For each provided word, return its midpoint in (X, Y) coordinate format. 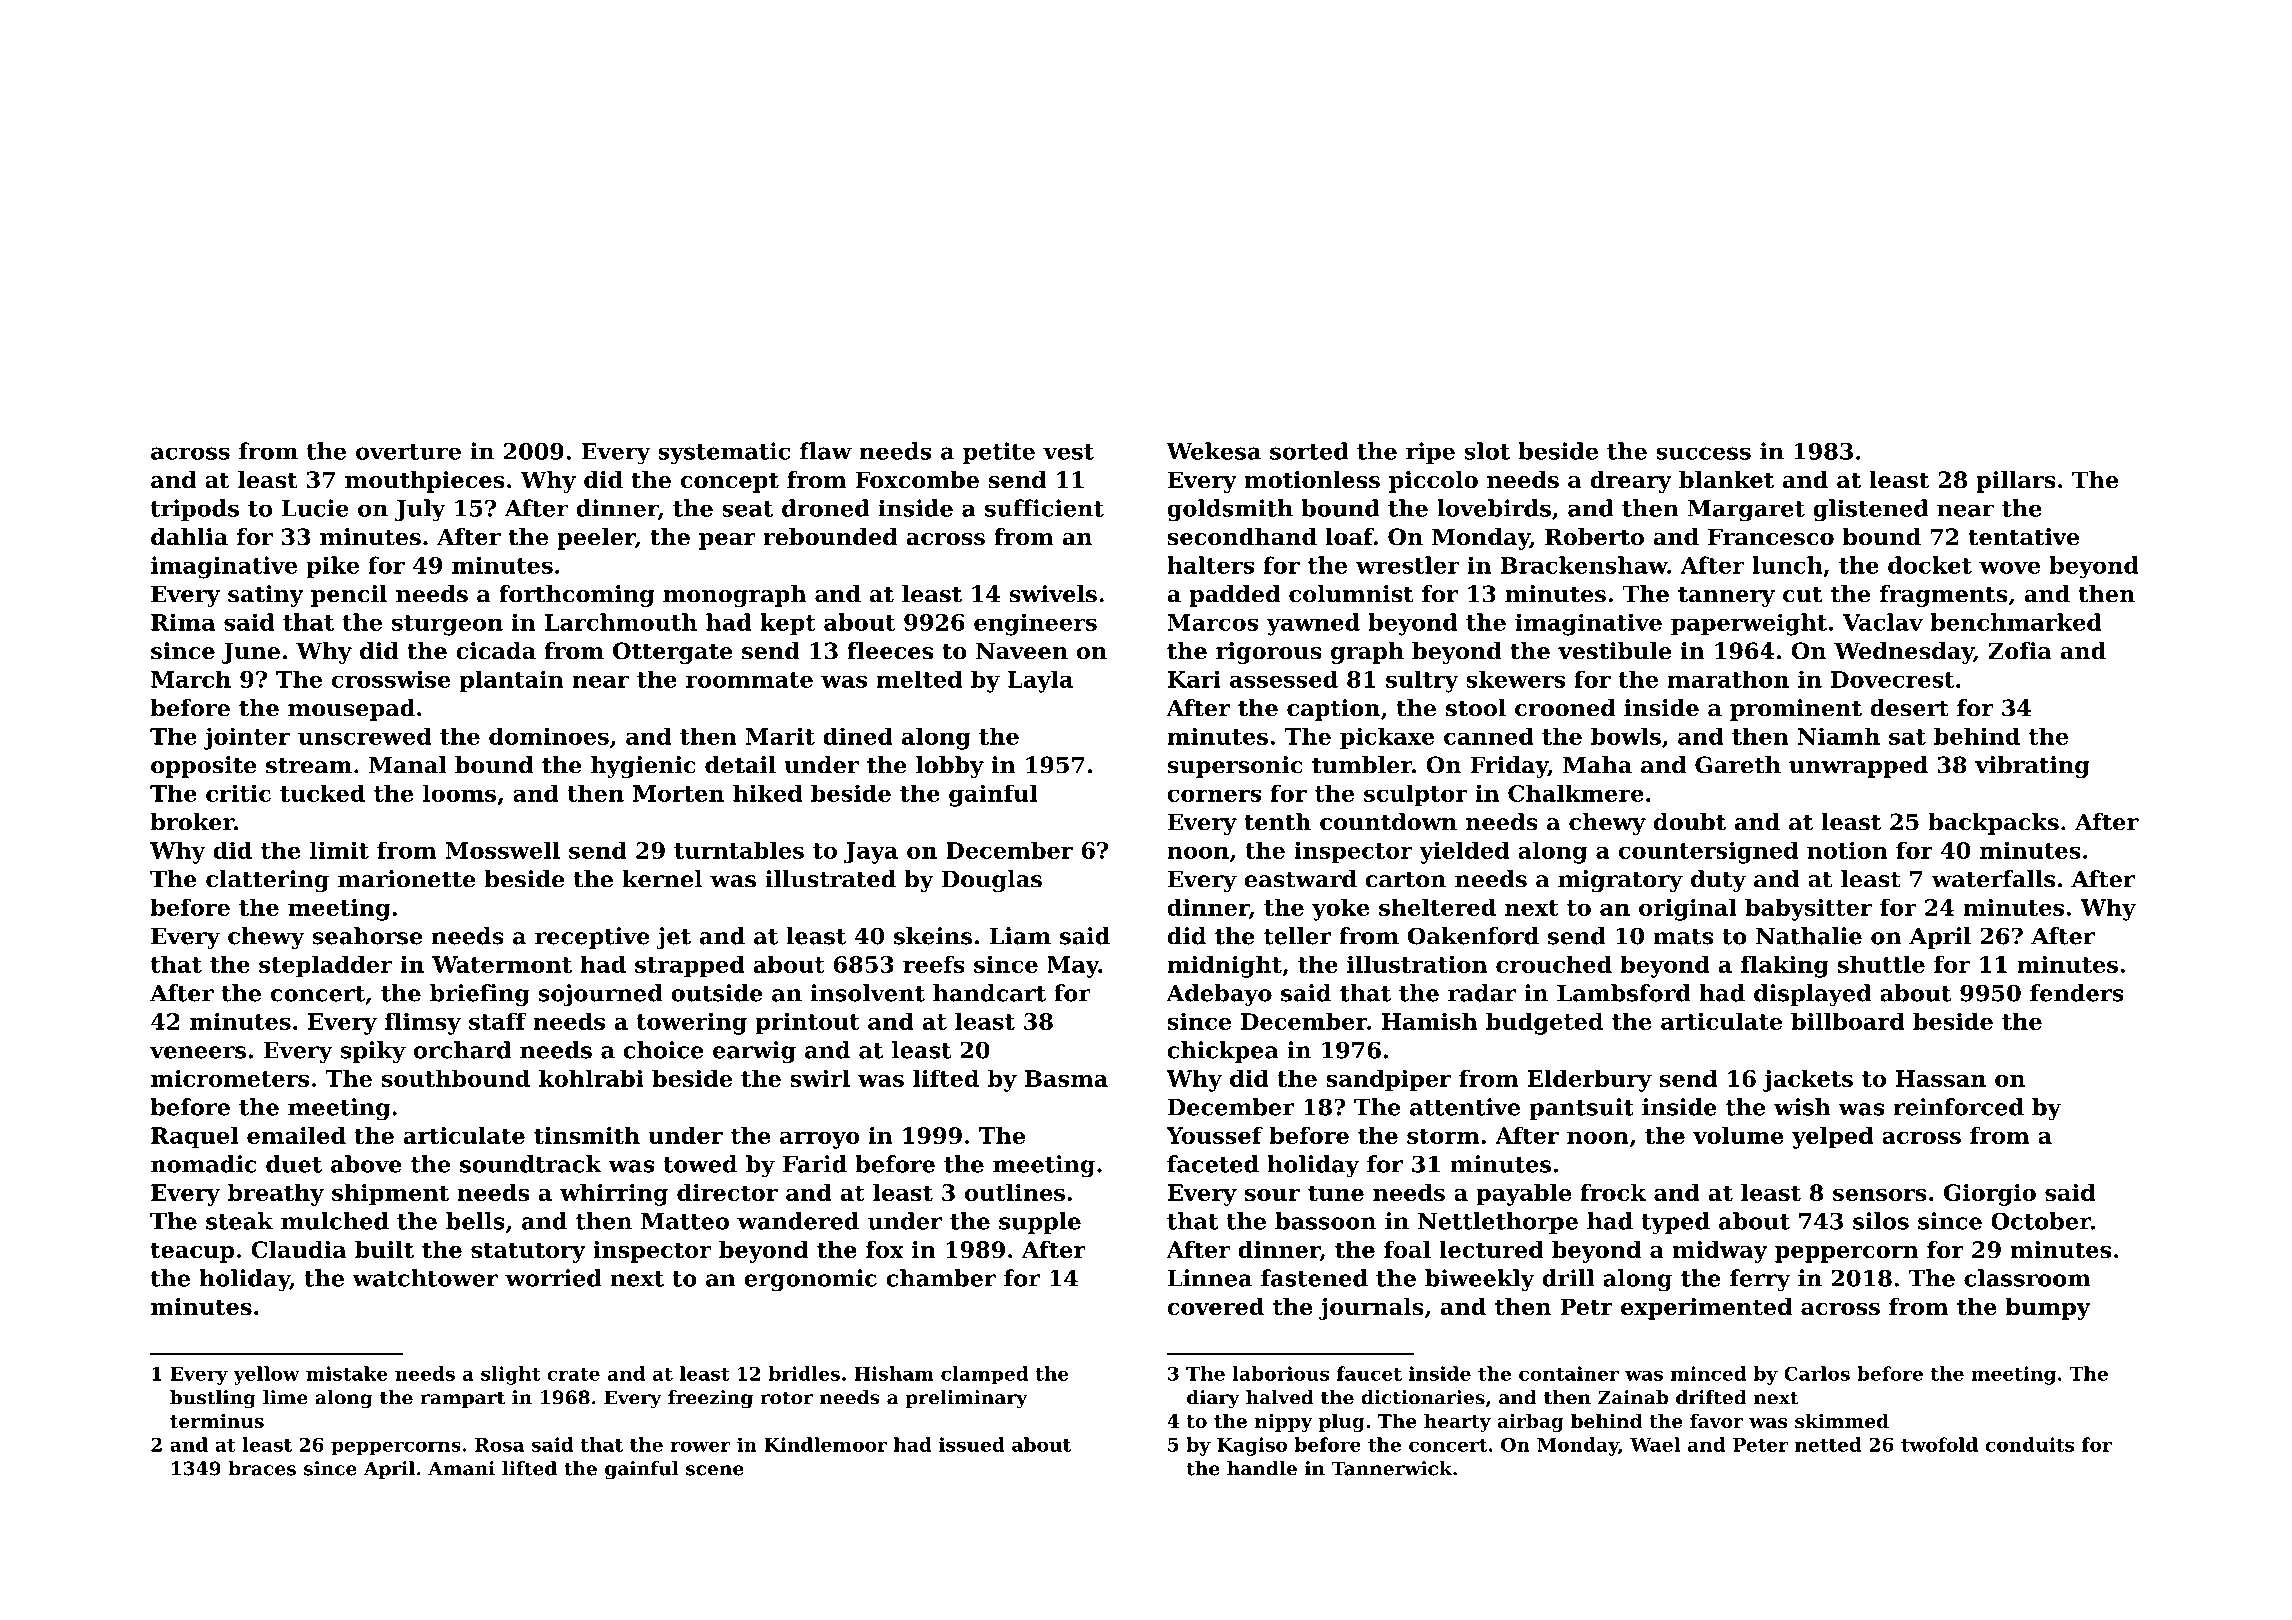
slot (1487, 451)
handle (1262, 1468)
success (1703, 453)
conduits (2029, 1444)
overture (408, 452)
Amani (461, 1468)
